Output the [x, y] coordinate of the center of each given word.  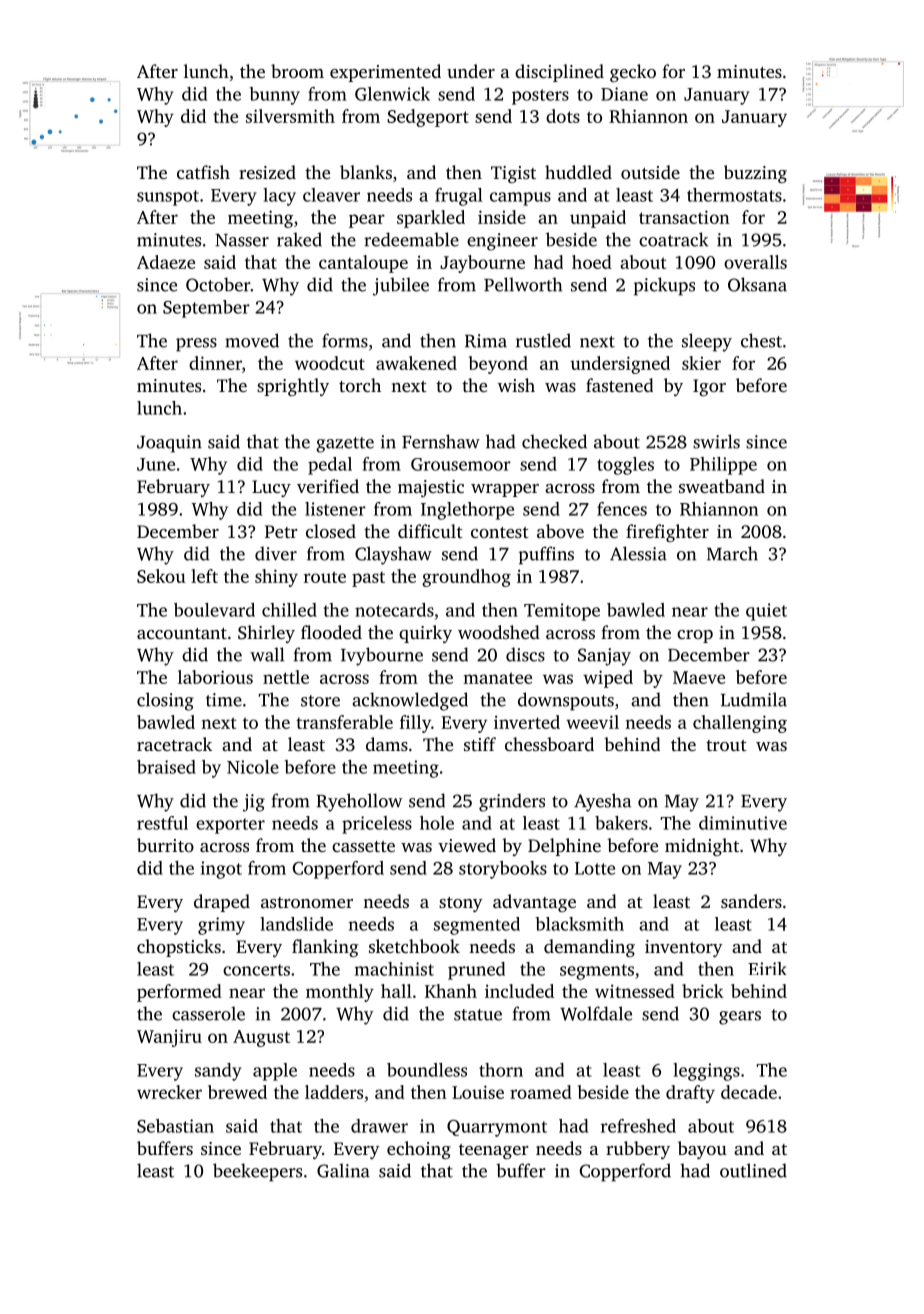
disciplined [559, 73]
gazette [345, 445]
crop [695, 636]
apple [275, 1072]
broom [297, 71]
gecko [633, 73]
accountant [182, 633]
